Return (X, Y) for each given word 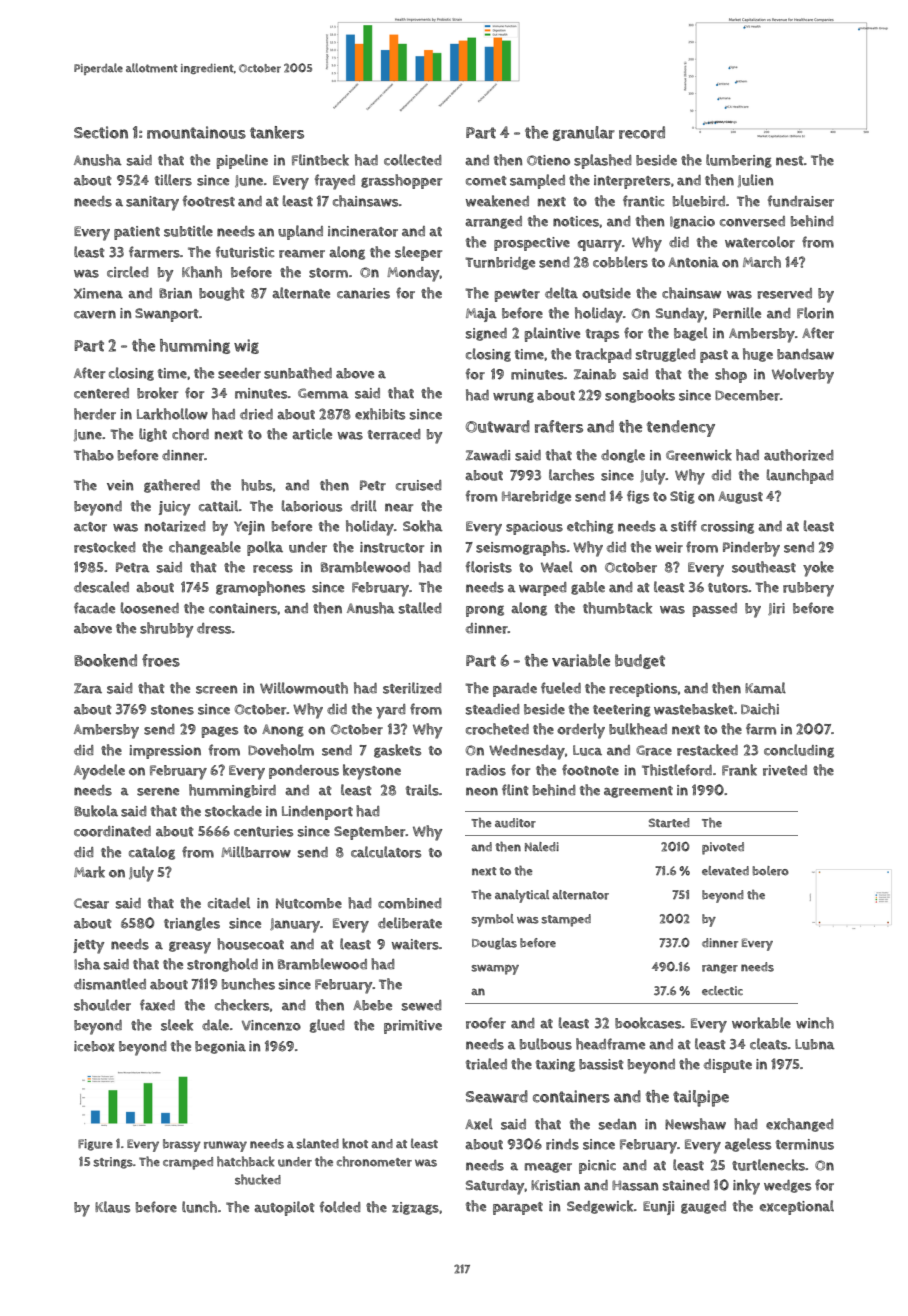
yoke (818, 569)
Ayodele (99, 772)
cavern (95, 314)
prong (485, 611)
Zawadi (488, 455)
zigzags (415, 1208)
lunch (199, 1207)
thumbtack (617, 608)
